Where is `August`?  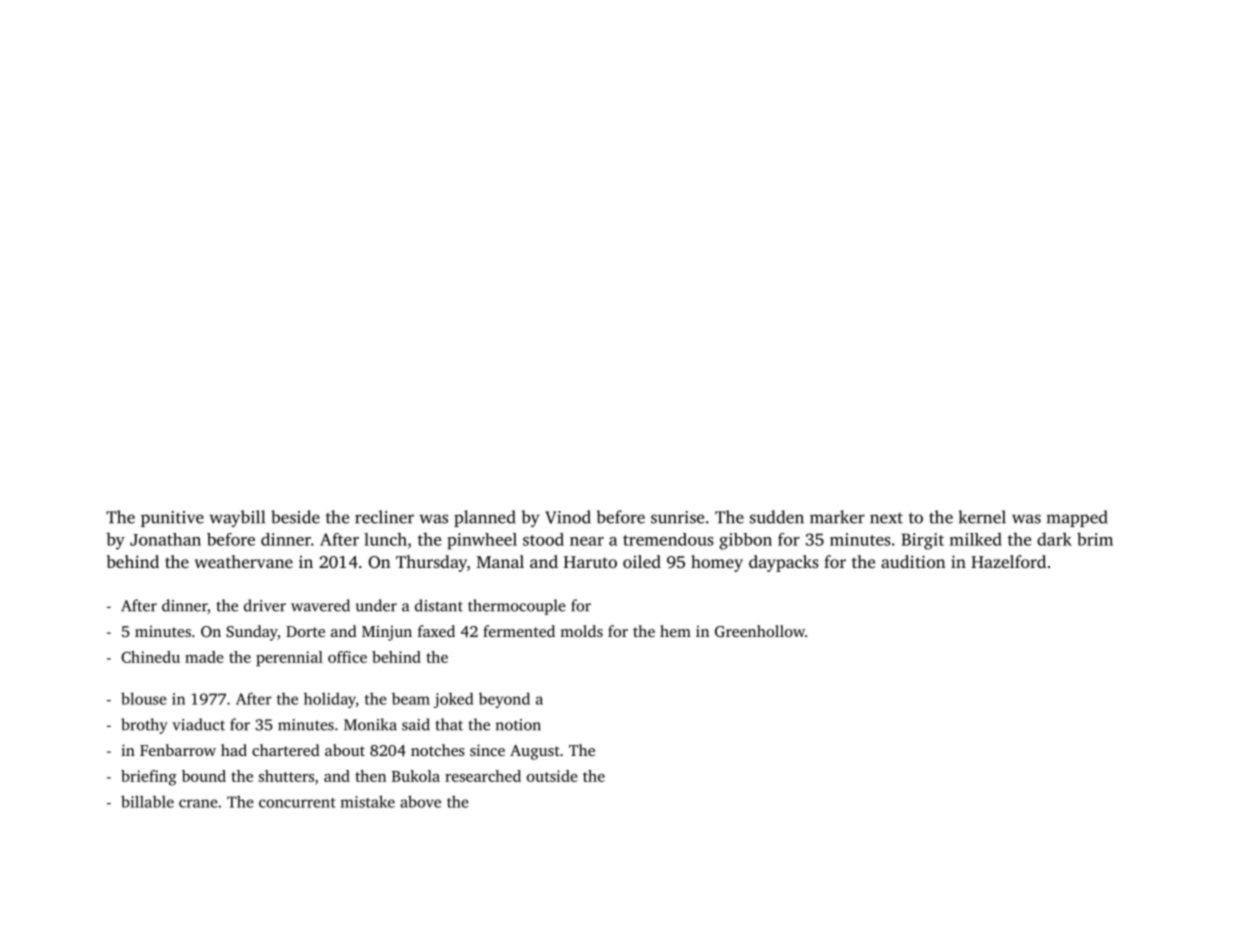
August is located at coordinates (535, 752).
